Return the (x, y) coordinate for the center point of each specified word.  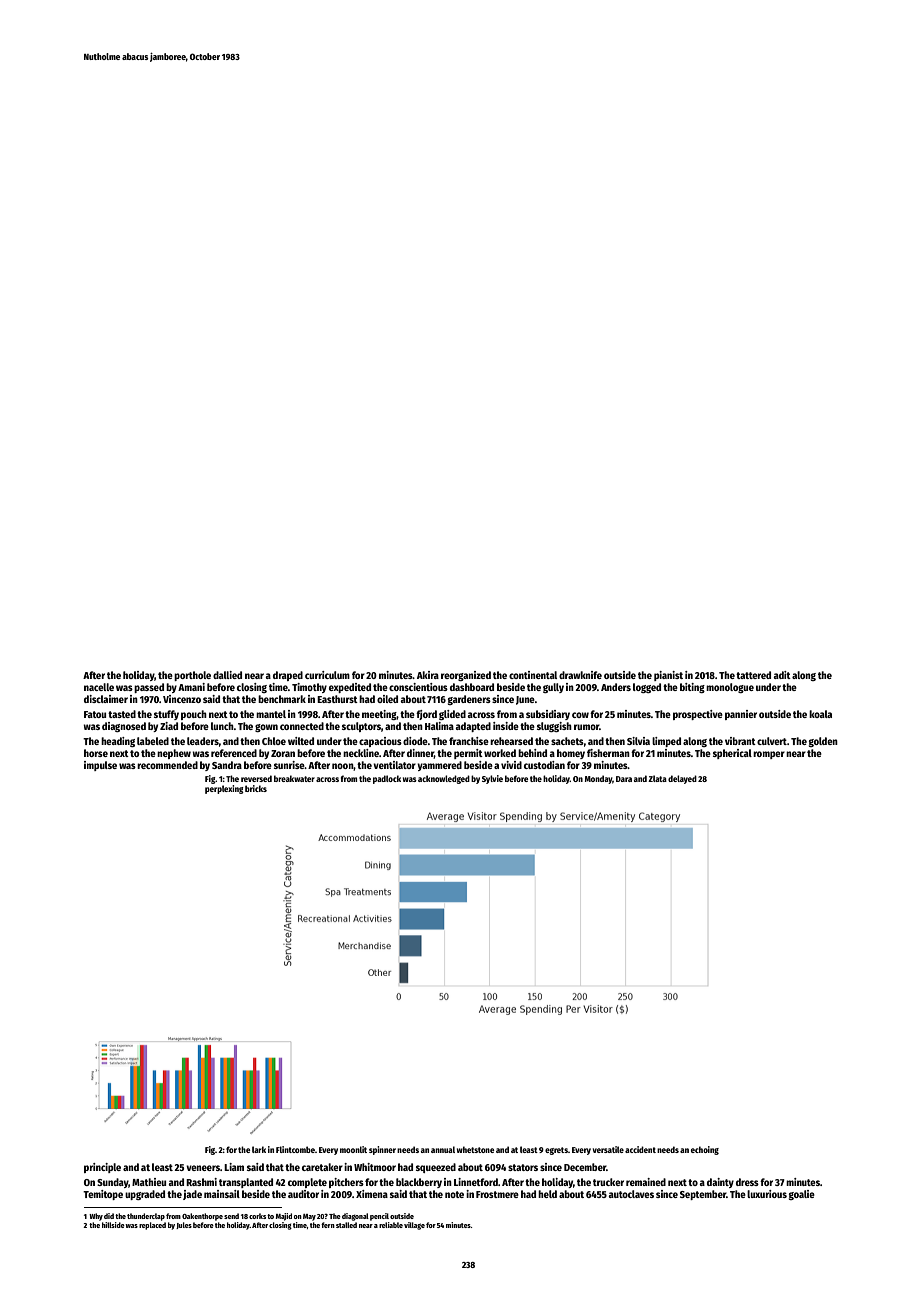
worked (500, 753)
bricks (256, 788)
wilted (301, 741)
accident (640, 1149)
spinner (382, 1150)
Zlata (657, 778)
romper (769, 755)
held (547, 1194)
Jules (184, 1225)
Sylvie (492, 779)
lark (259, 1149)
